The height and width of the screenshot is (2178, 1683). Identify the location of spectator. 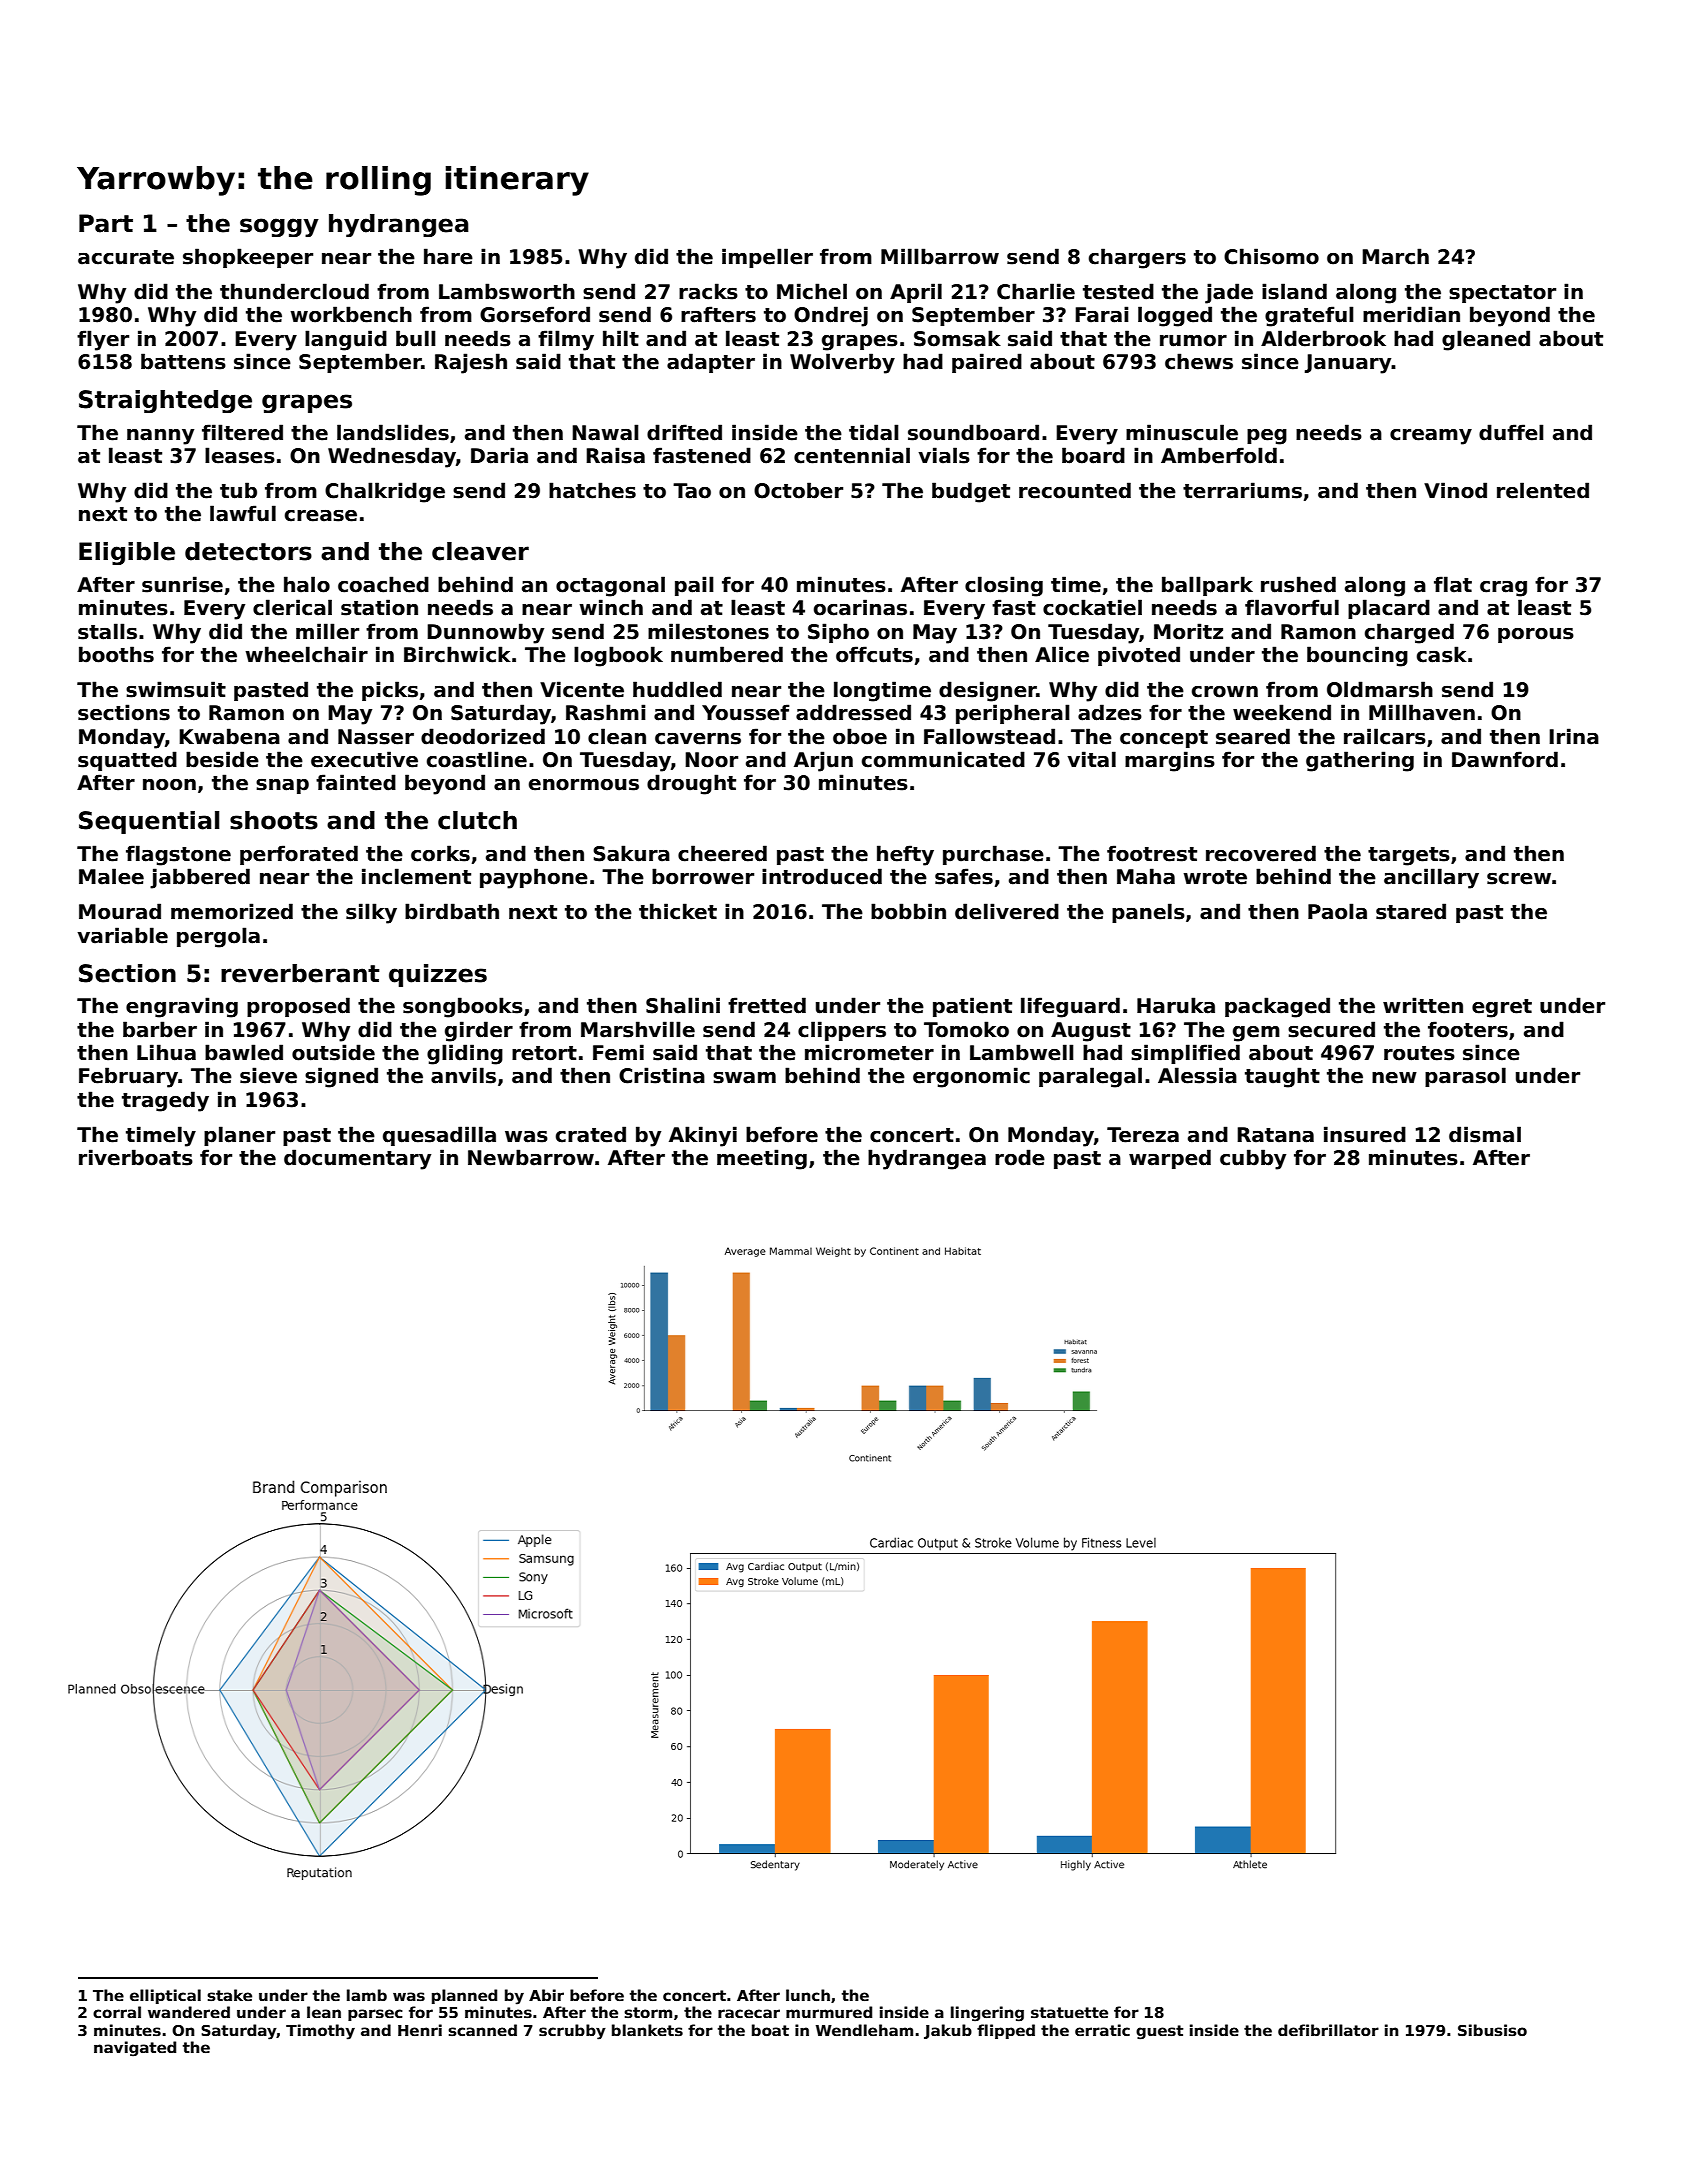
(1502, 294).
